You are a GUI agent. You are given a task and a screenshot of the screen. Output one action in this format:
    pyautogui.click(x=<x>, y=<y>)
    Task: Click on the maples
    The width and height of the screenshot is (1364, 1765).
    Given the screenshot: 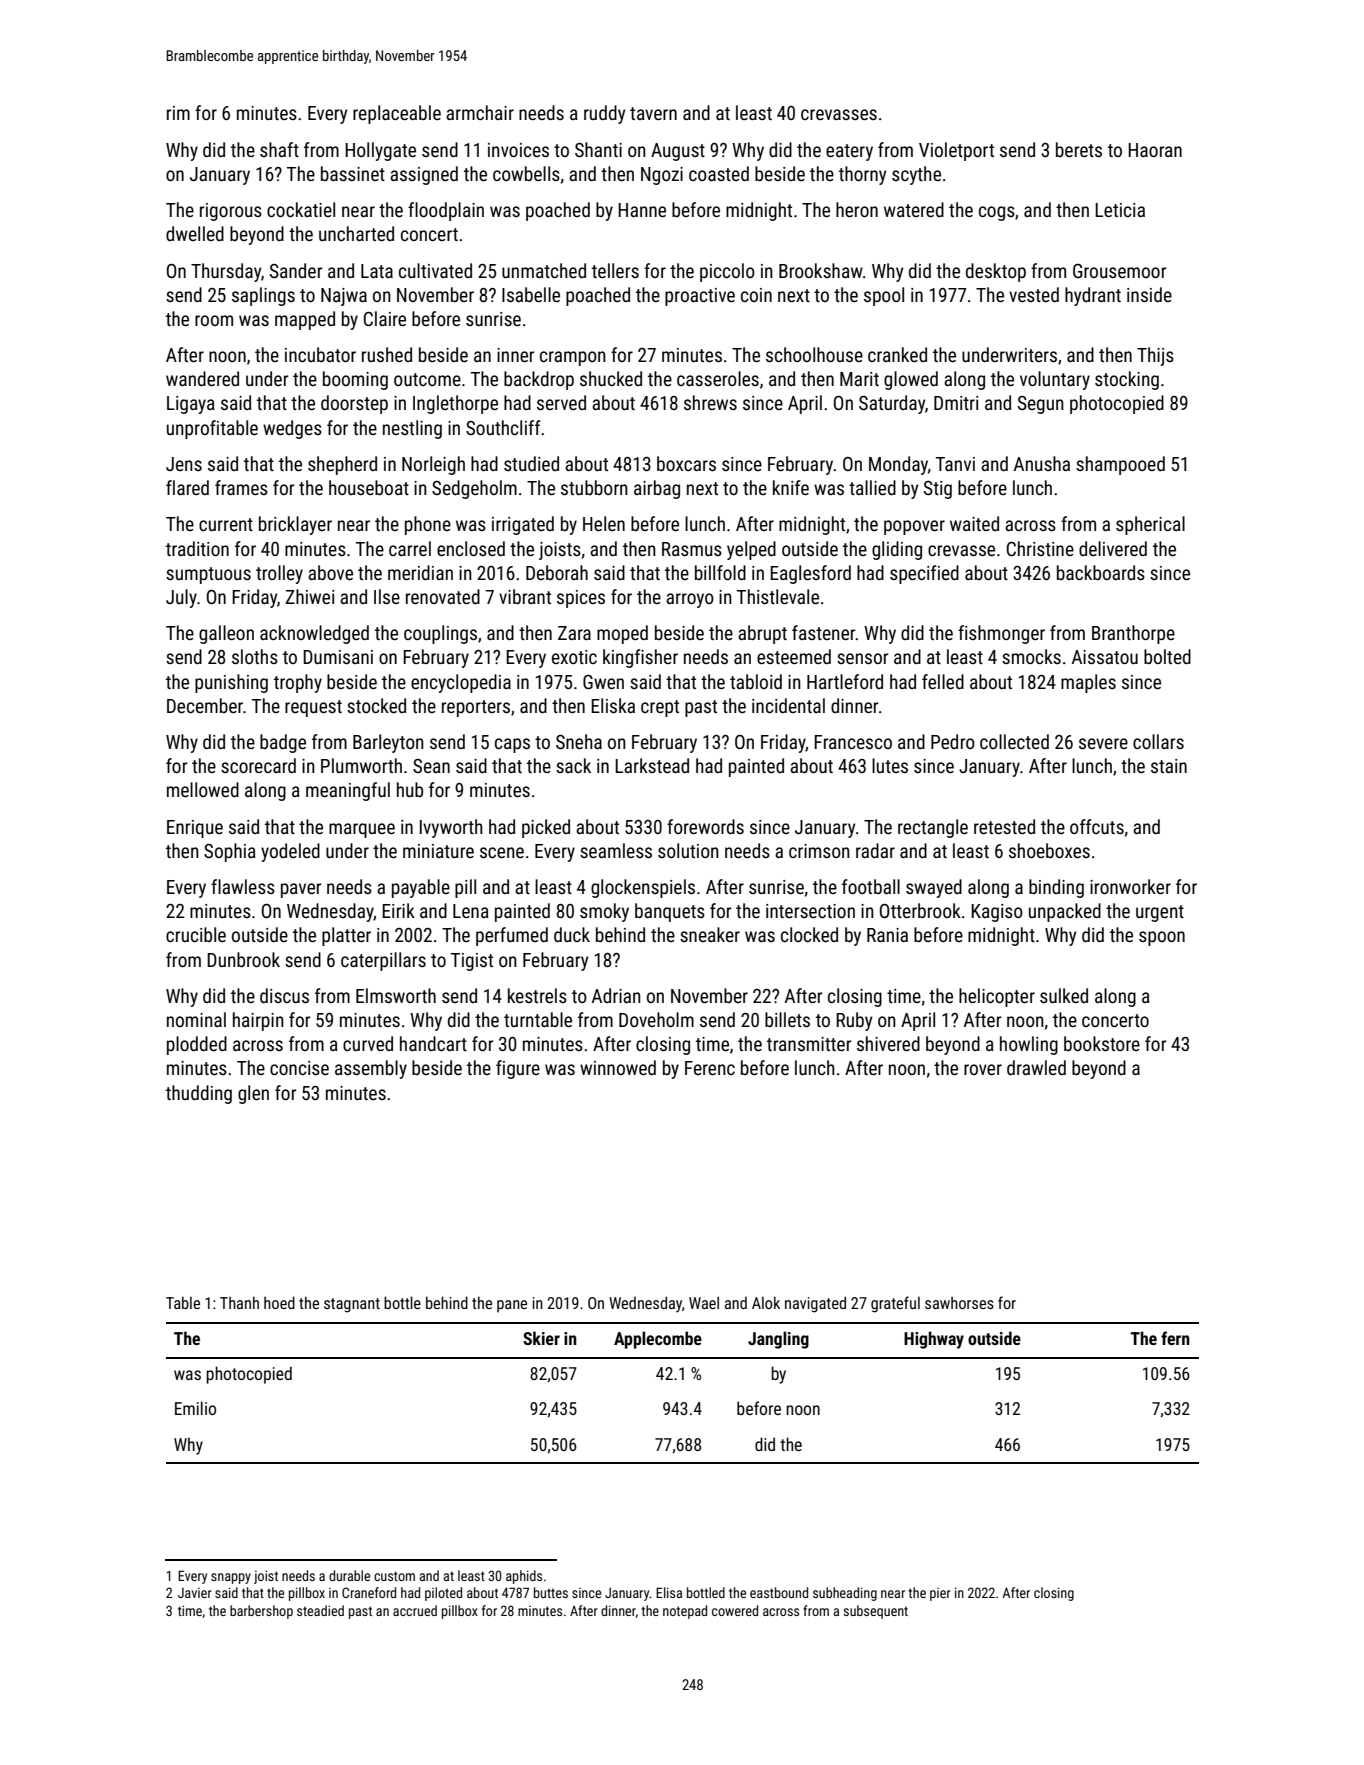 What is the action you would take?
    pyautogui.click(x=1088, y=683)
